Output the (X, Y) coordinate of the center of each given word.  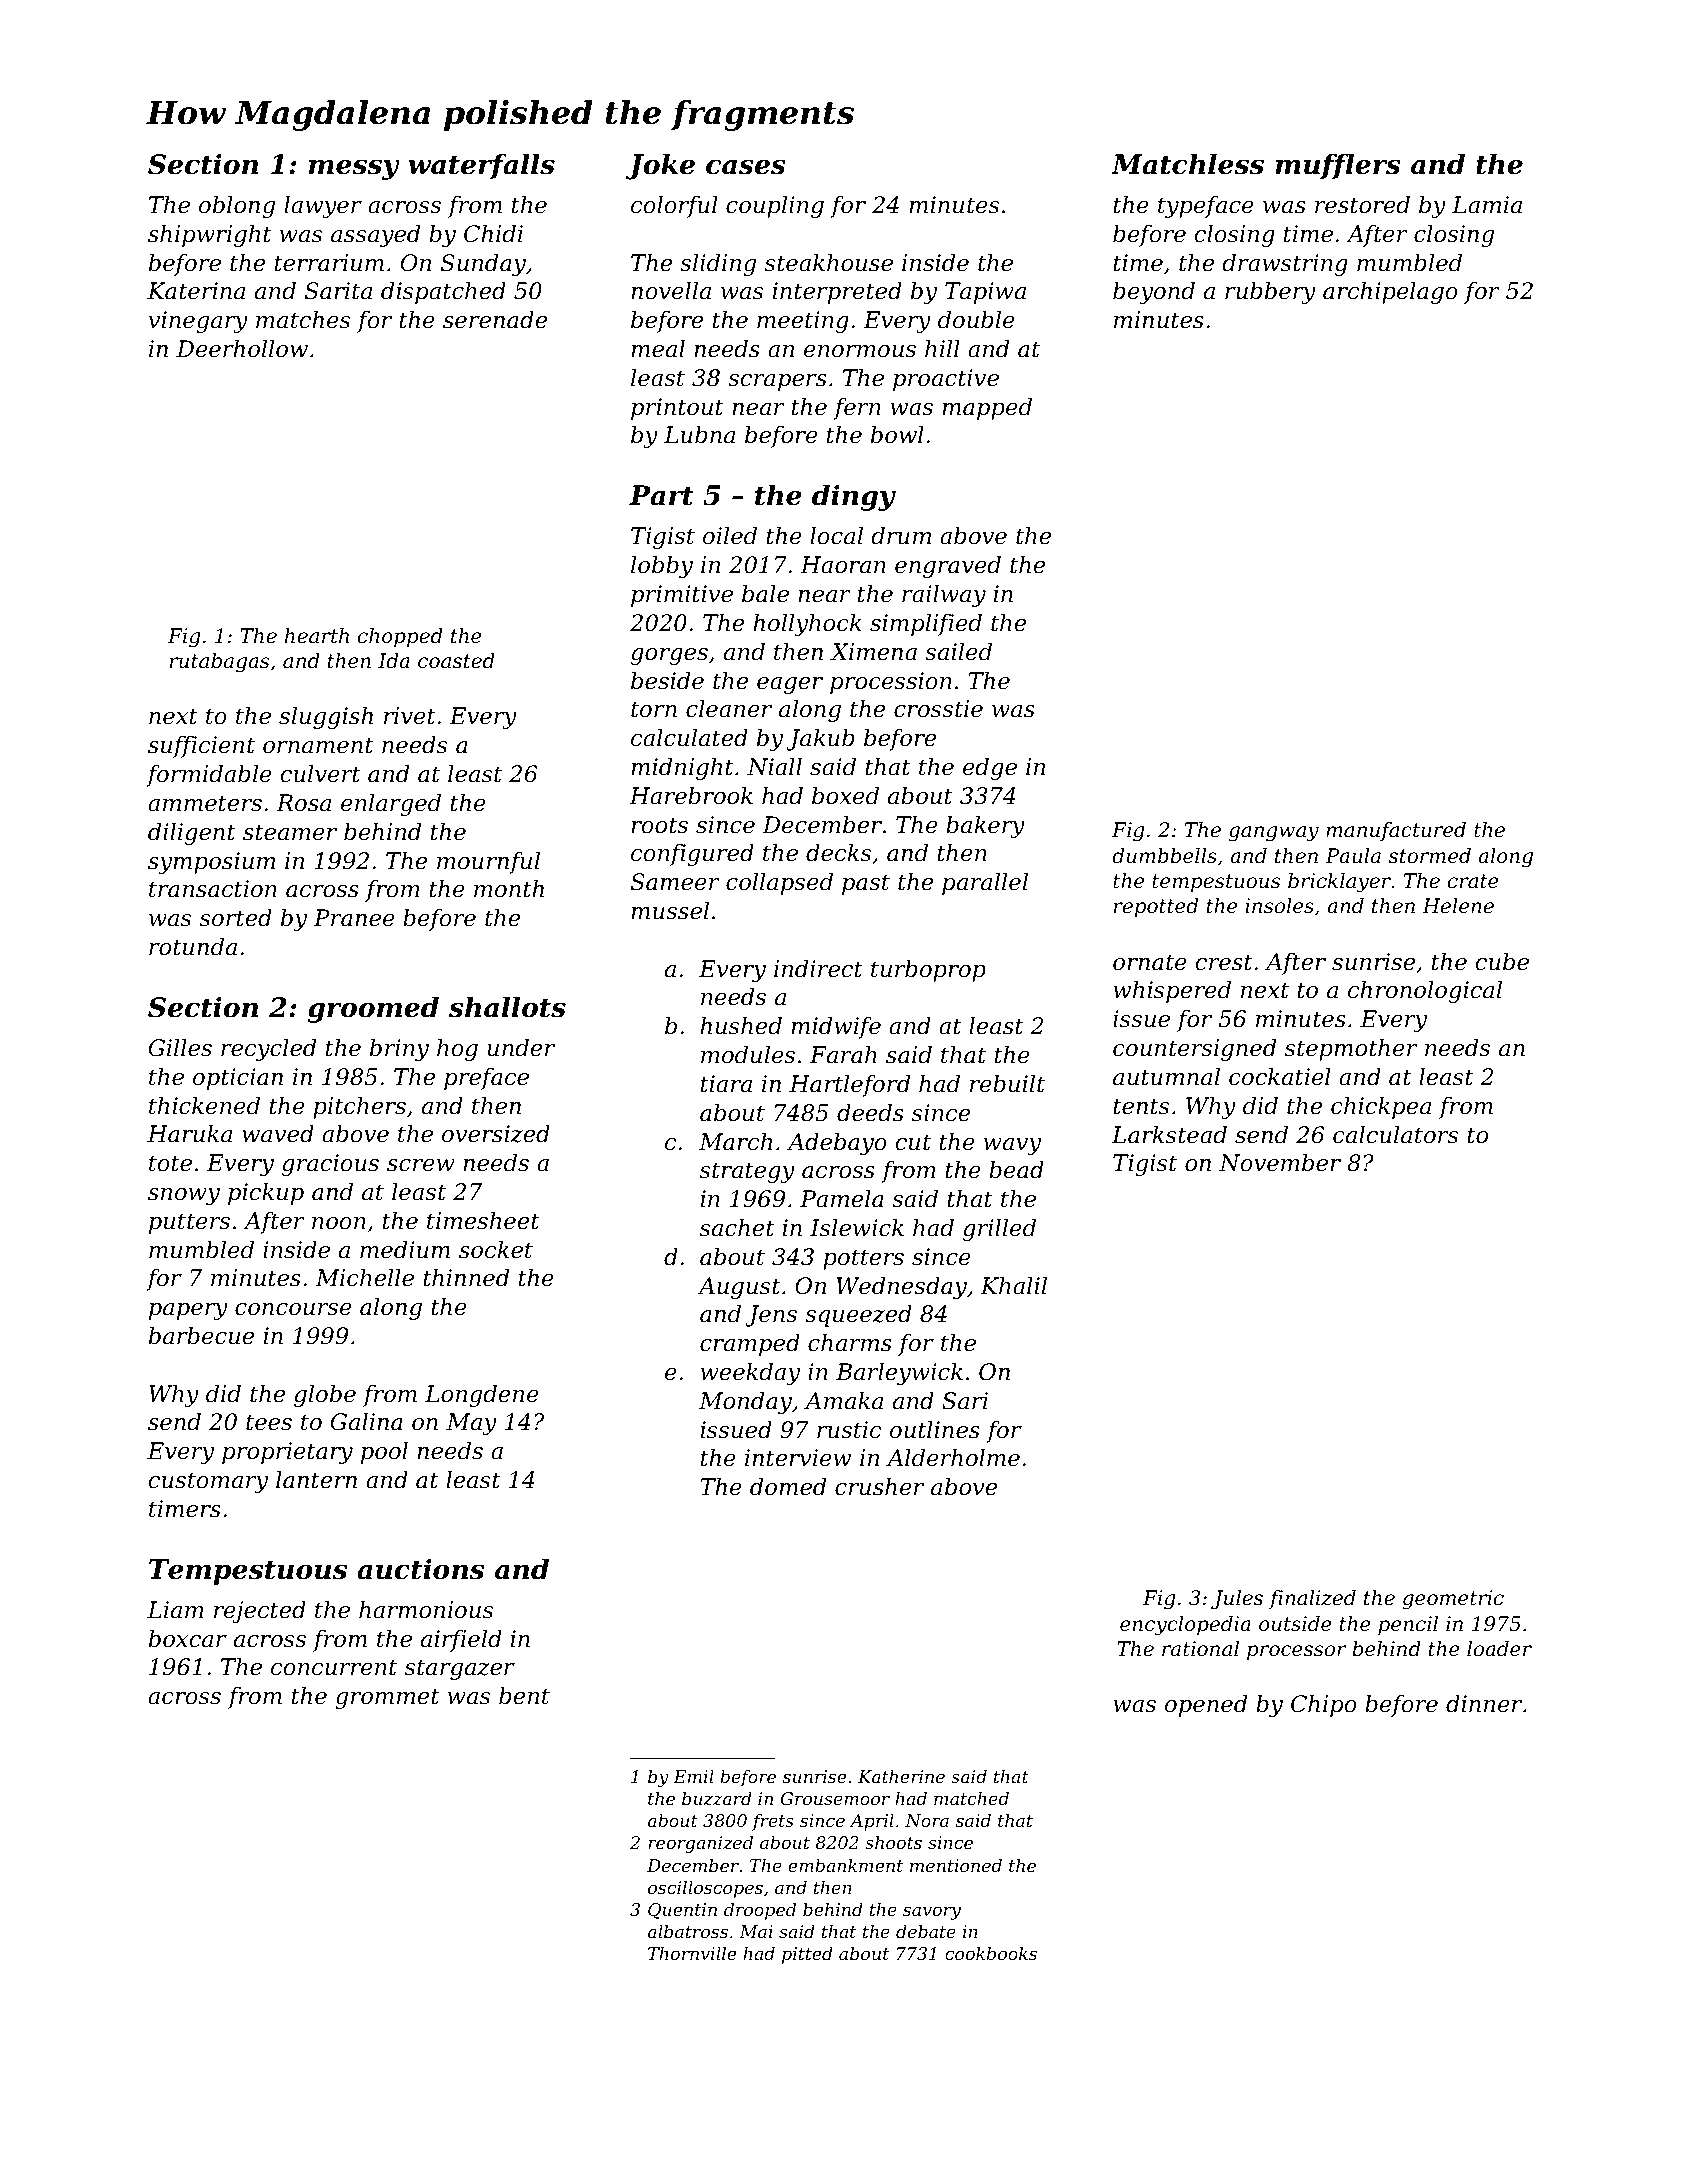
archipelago (1390, 293)
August (739, 1288)
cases (746, 167)
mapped (987, 409)
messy (354, 170)
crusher (879, 1487)
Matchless (1187, 164)
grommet (387, 1698)
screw (421, 1165)
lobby (662, 567)
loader (1499, 1649)
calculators (1395, 1135)
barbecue (201, 1336)
